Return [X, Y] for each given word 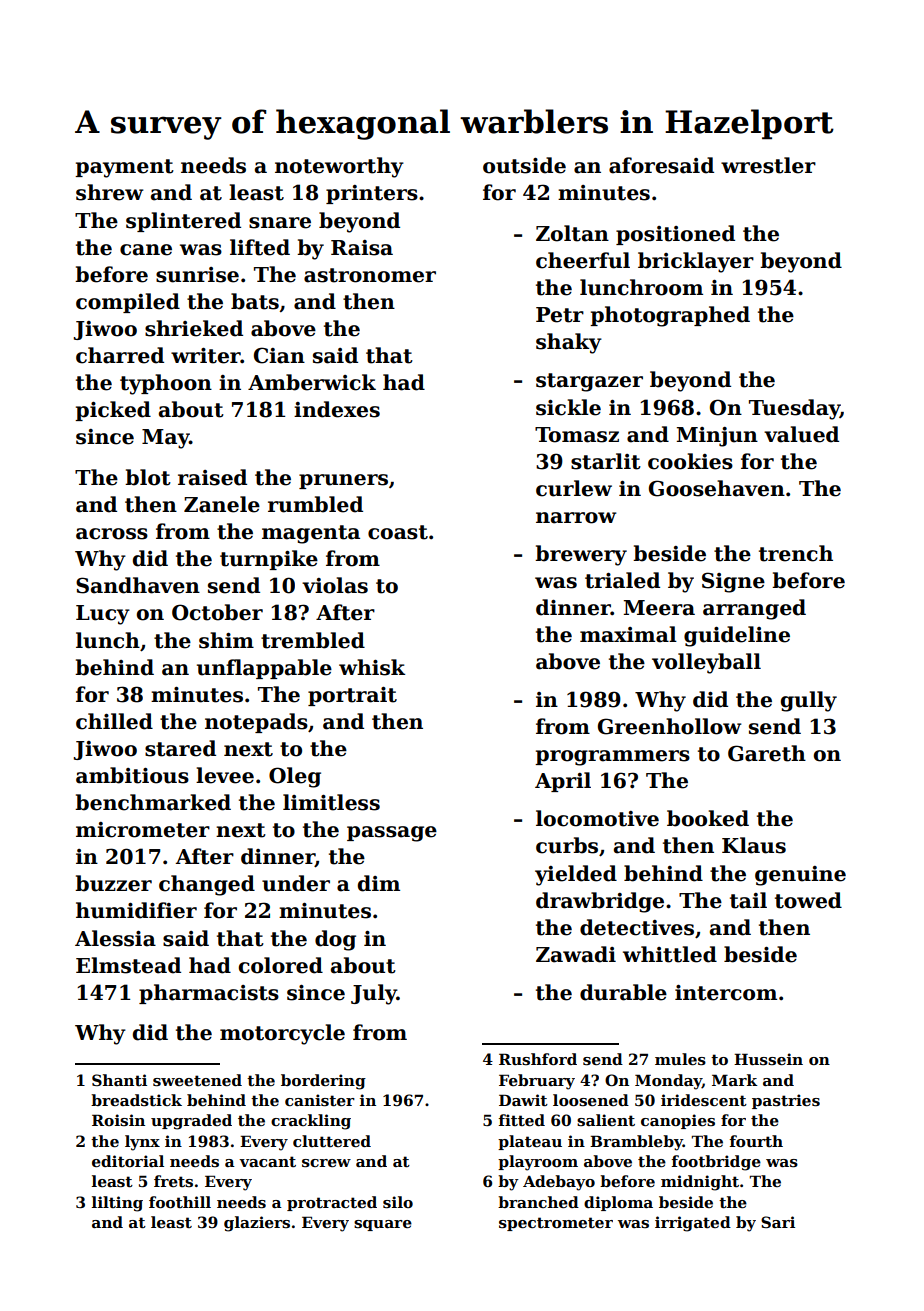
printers [372, 194]
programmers [612, 758]
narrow [576, 518]
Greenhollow [670, 726]
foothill [180, 1202]
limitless [331, 802]
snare [280, 223]
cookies [690, 461]
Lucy [103, 615]
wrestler [768, 165]
